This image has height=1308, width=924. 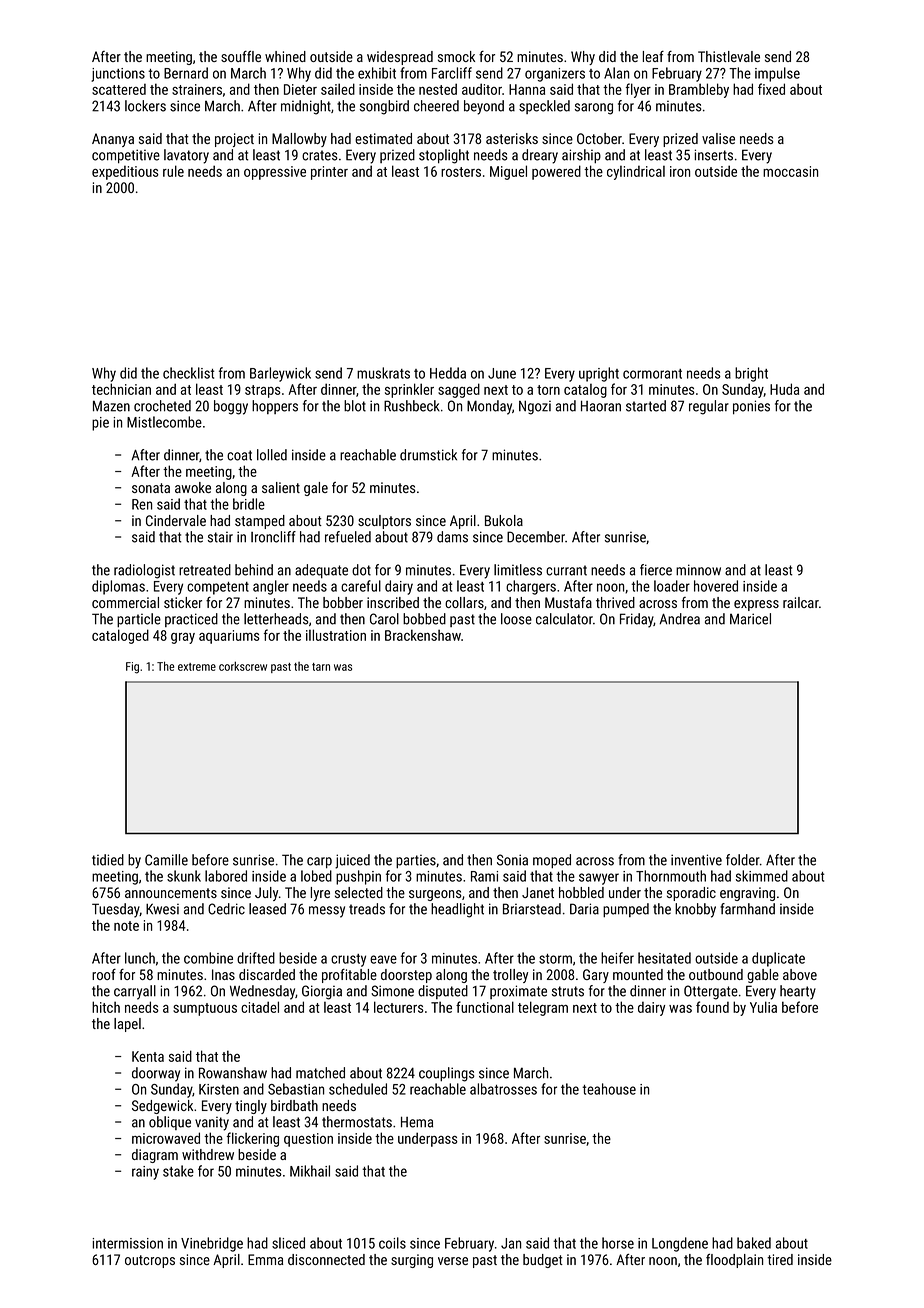 I want to click on smock, so click(x=456, y=56).
